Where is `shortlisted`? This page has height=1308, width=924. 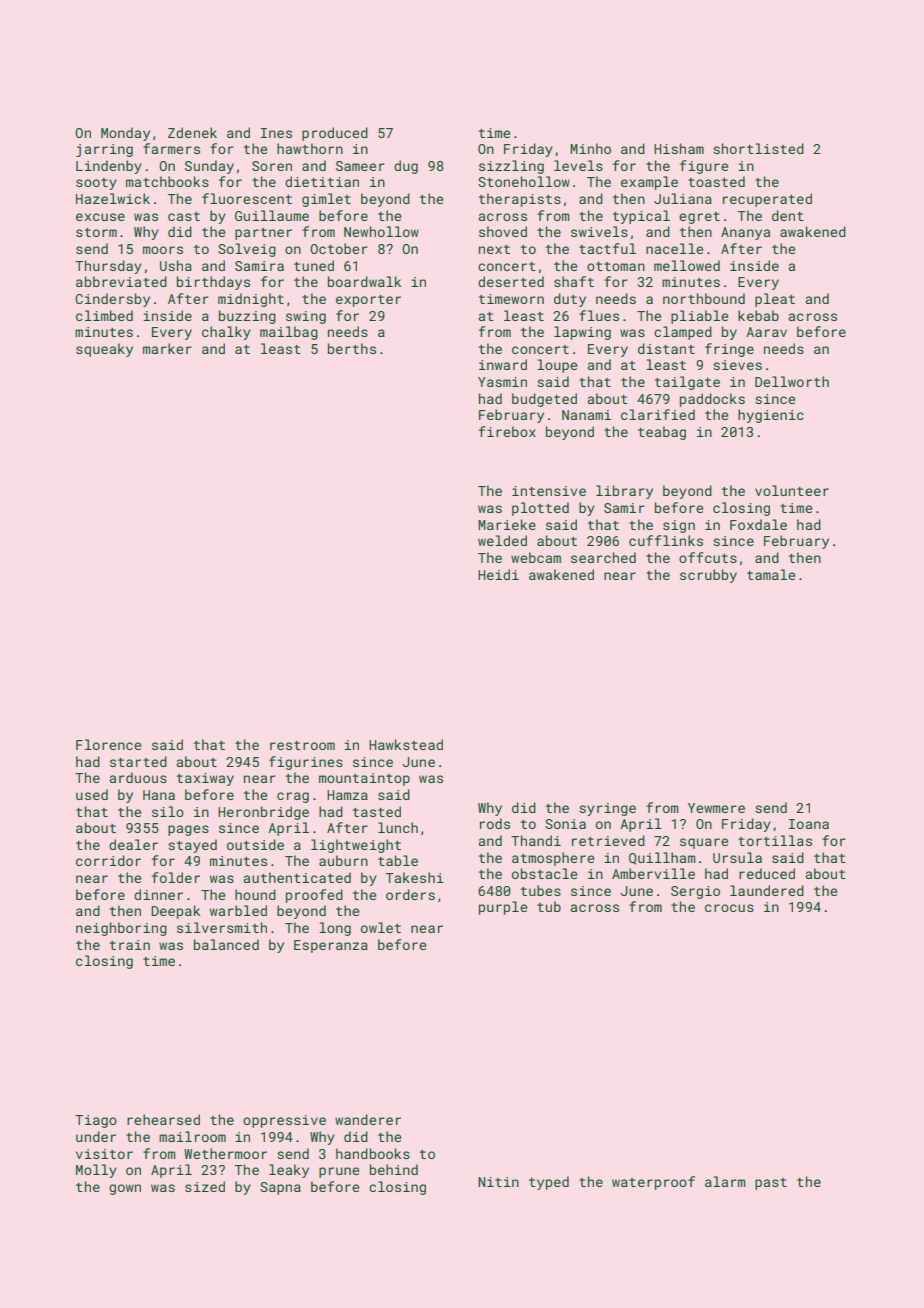 shortlisted is located at coordinates (758, 148).
